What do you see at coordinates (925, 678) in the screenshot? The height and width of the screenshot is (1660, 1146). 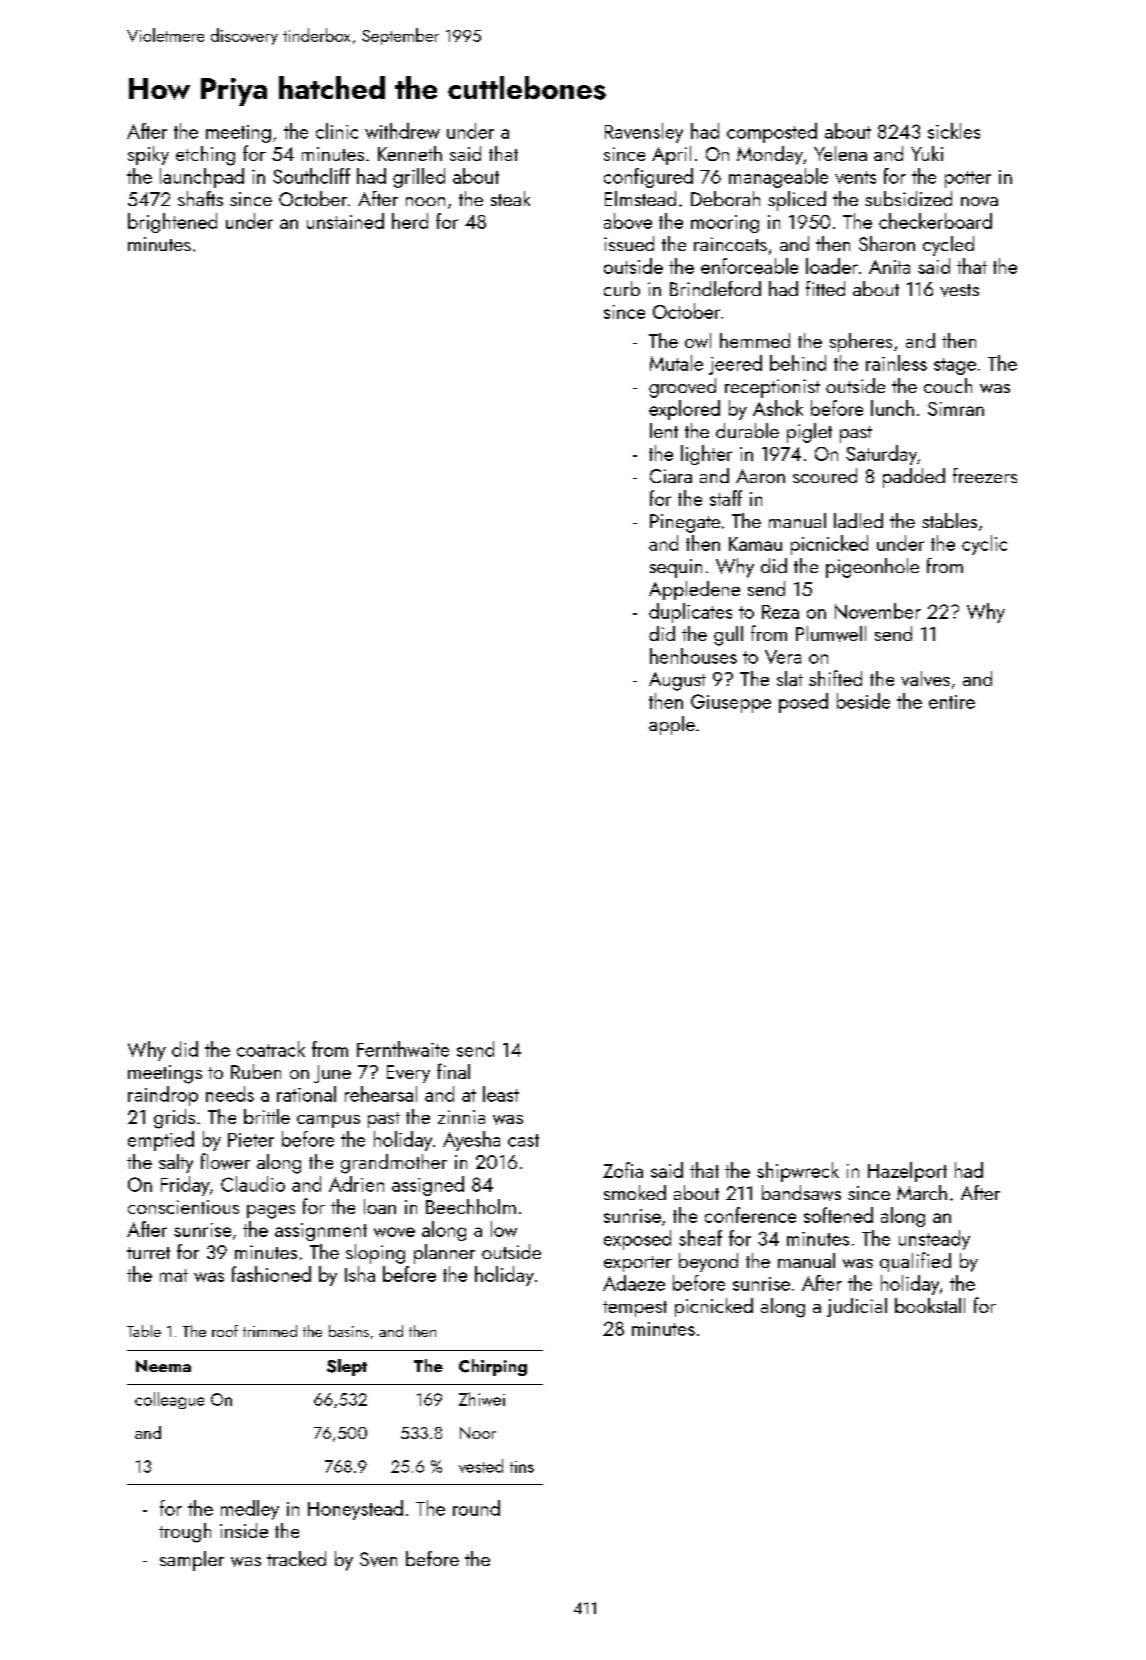 I see `valves` at bounding box center [925, 678].
